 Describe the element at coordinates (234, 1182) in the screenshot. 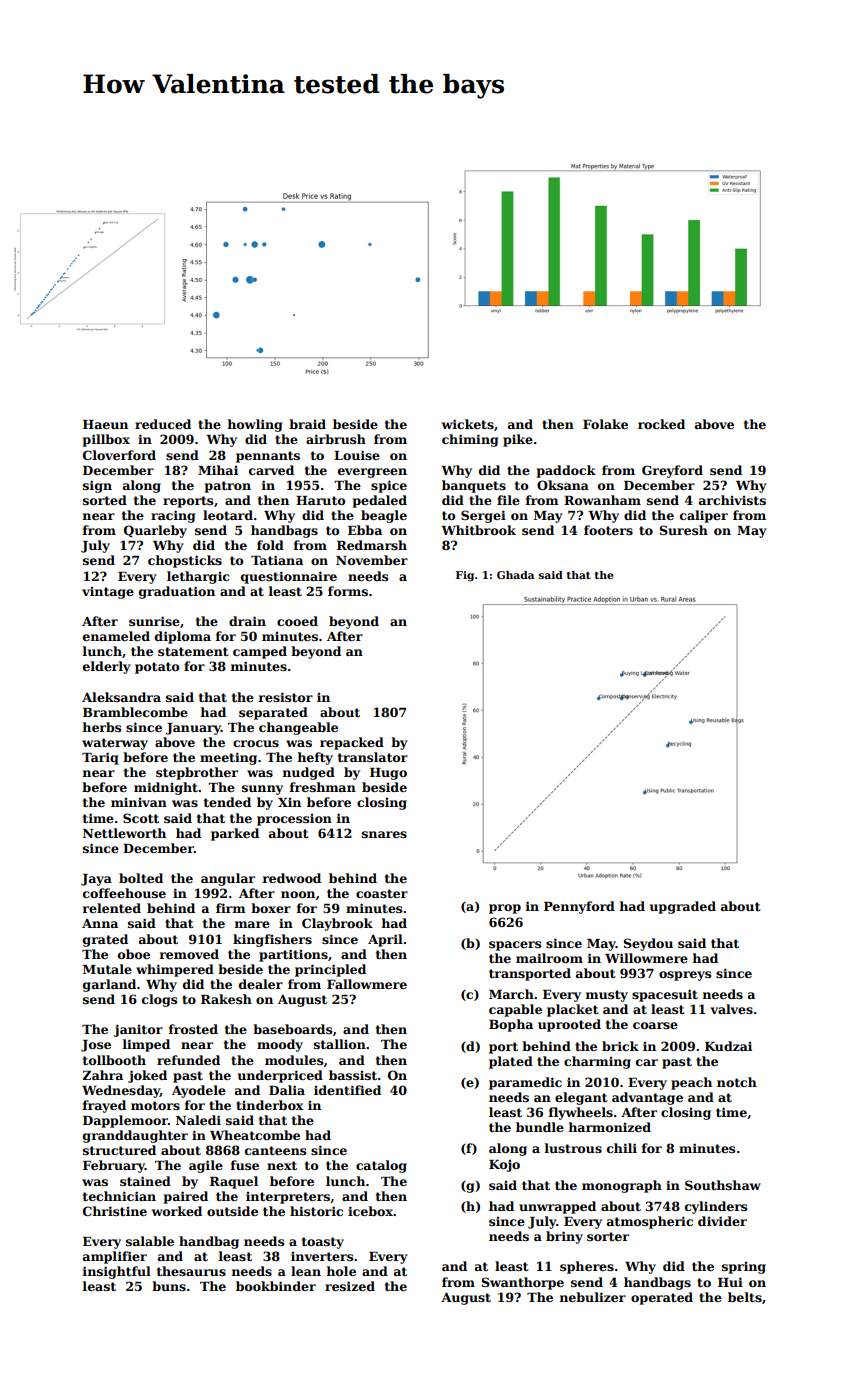

I see `Raquel` at that location.
